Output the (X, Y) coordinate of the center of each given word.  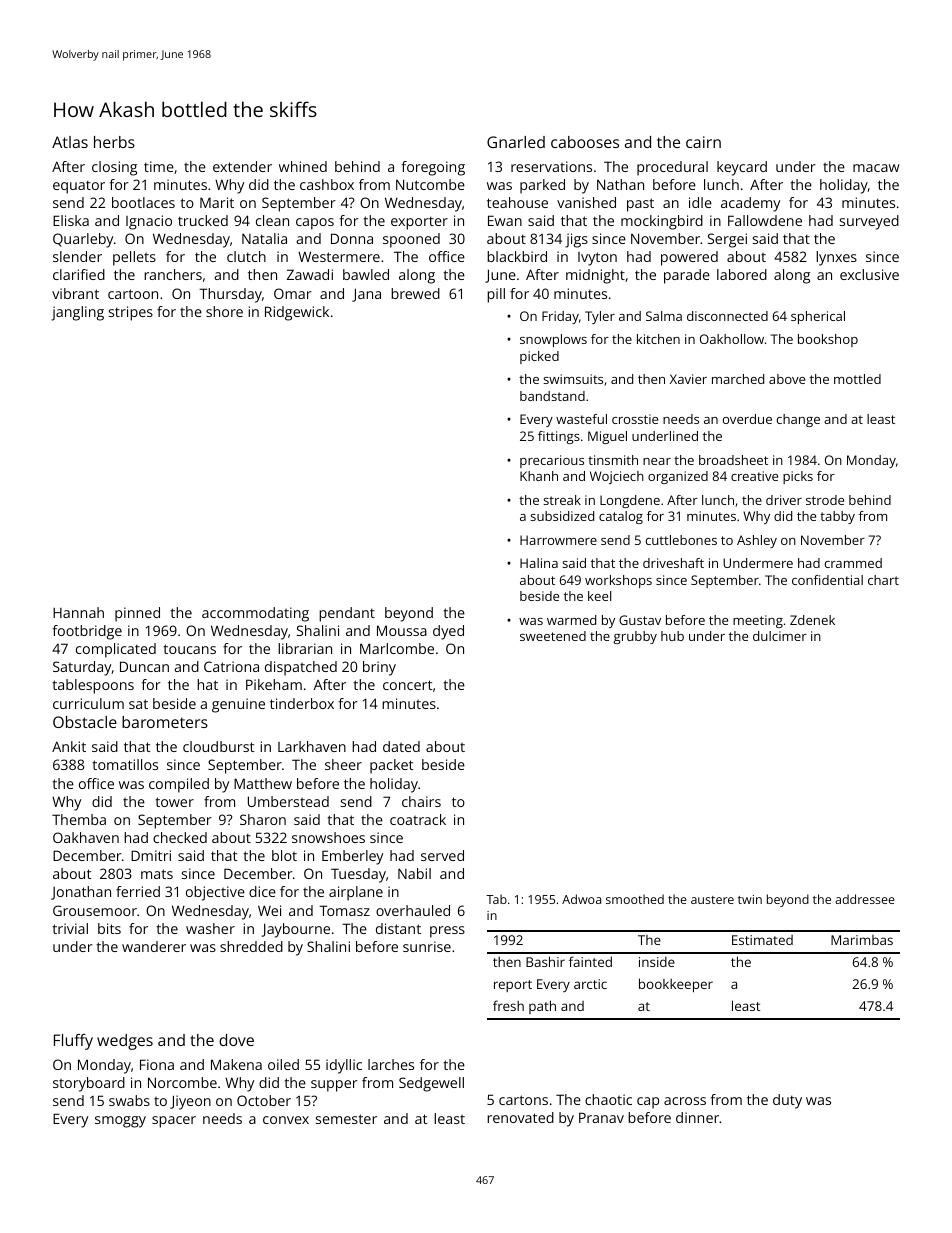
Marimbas (862, 940)
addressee (865, 899)
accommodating (255, 614)
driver (784, 500)
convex (286, 1120)
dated (401, 746)
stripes (131, 313)
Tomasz (344, 910)
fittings (559, 437)
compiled (179, 785)
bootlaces (143, 202)
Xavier (688, 379)
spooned (411, 240)
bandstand (552, 396)
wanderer (154, 946)
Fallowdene (765, 220)
